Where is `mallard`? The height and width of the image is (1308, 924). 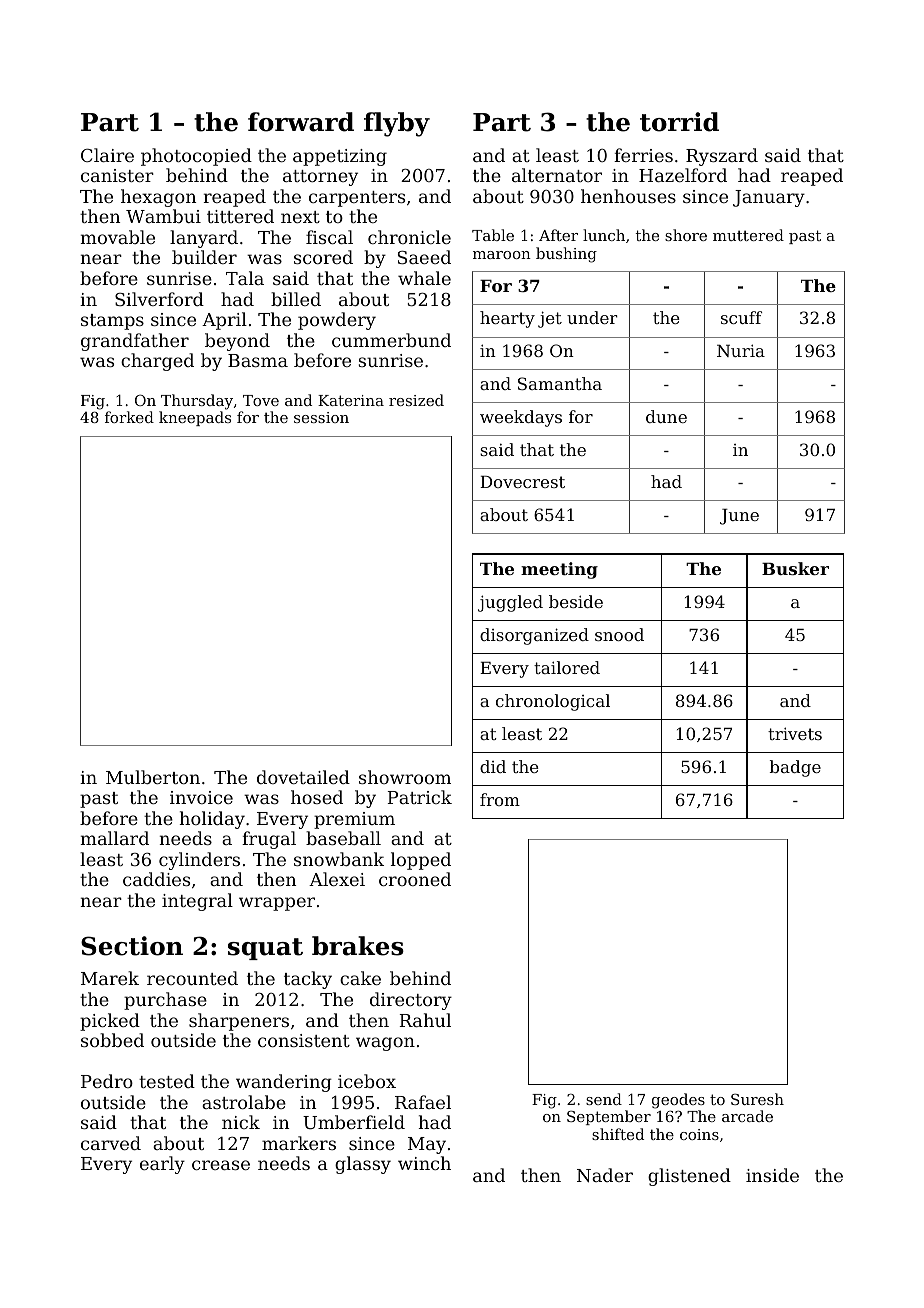
mallard is located at coordinates (115, 838).
